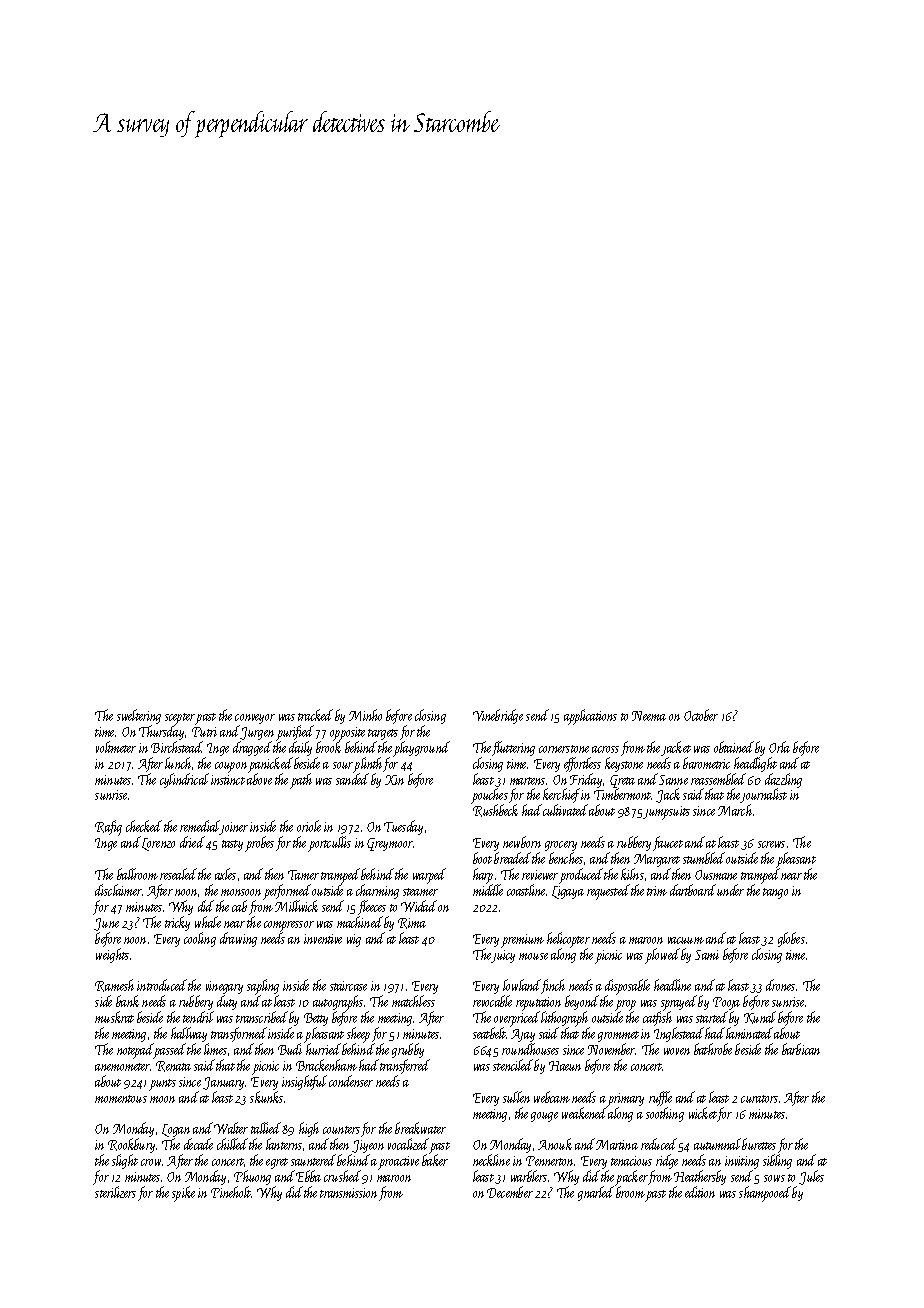  I want to click on dried, so click(192, 842).
